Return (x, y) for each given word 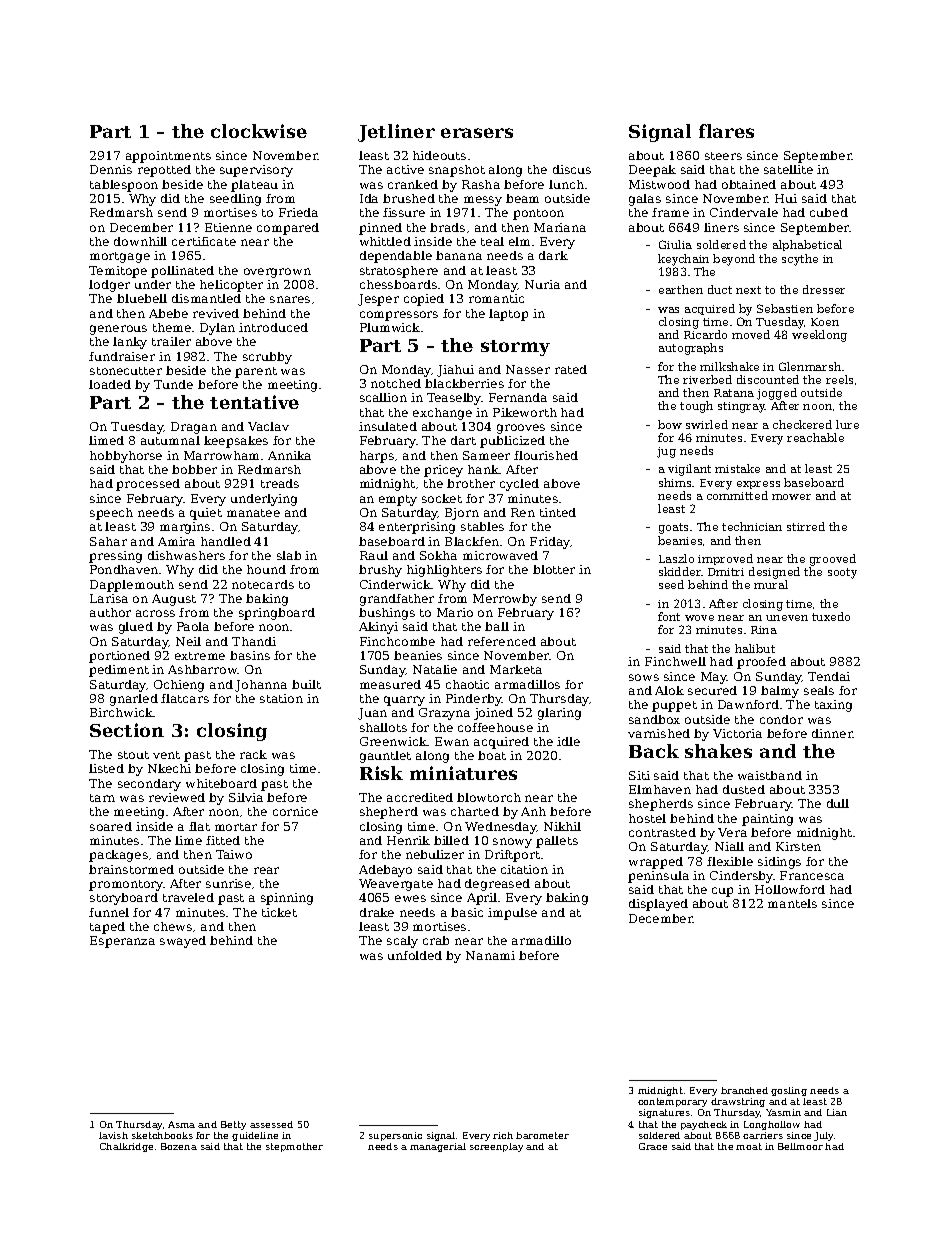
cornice (295, 811)
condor (781, 719)
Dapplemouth (132, 586)
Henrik (408, 840)
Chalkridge (126, 1147)
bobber (194, 469)
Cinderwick (396, 584)
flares (726, 131)
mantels (792, 903)
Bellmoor (800, 1146)
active (405, 169)
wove (699, 618)
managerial (438, 1147)
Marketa (516, 669)
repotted (164, 171)
